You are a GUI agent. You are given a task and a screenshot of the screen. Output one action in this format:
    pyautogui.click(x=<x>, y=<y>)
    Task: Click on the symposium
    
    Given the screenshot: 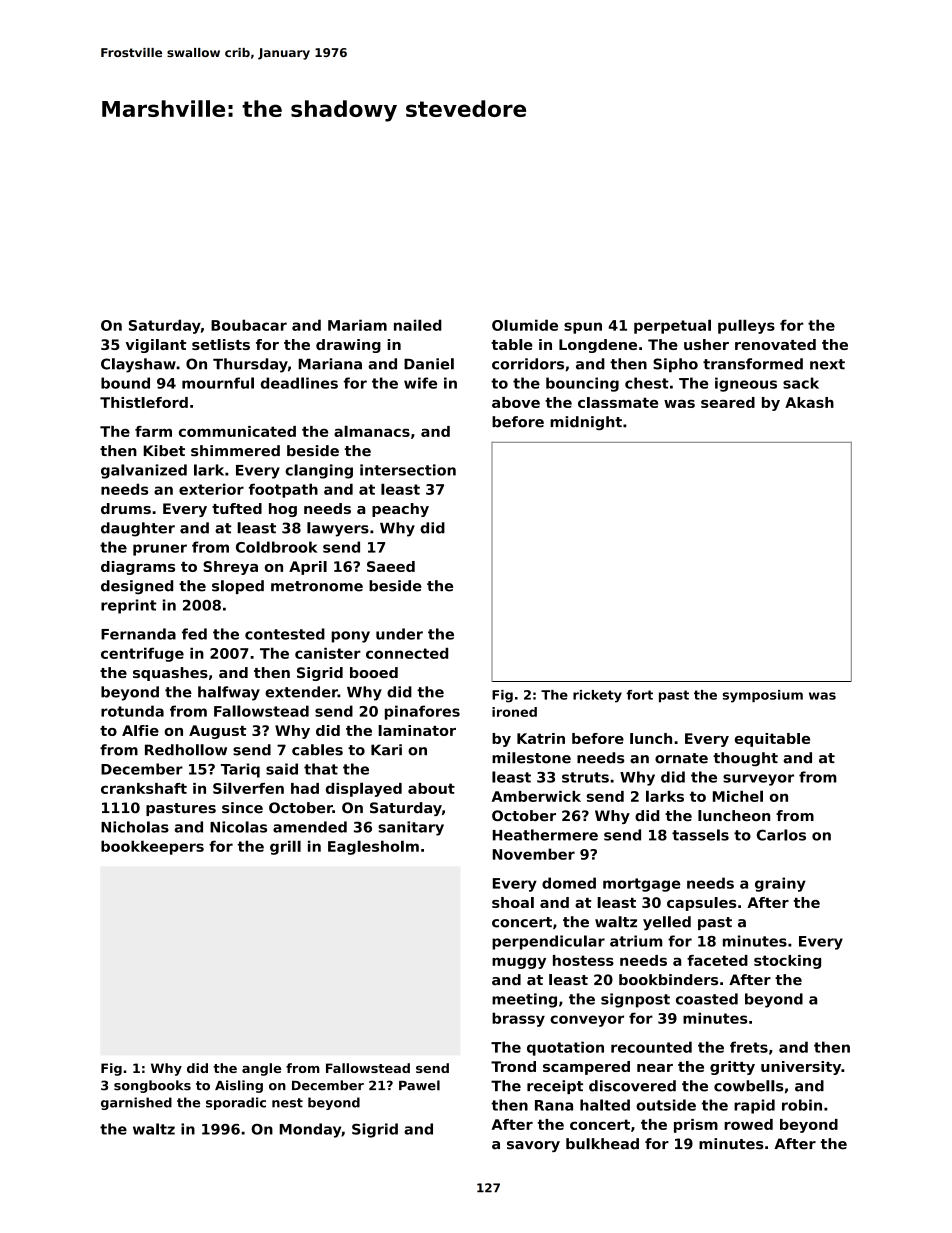 What is the action you would take?
    pyautogui.click(x=763, y=696)
